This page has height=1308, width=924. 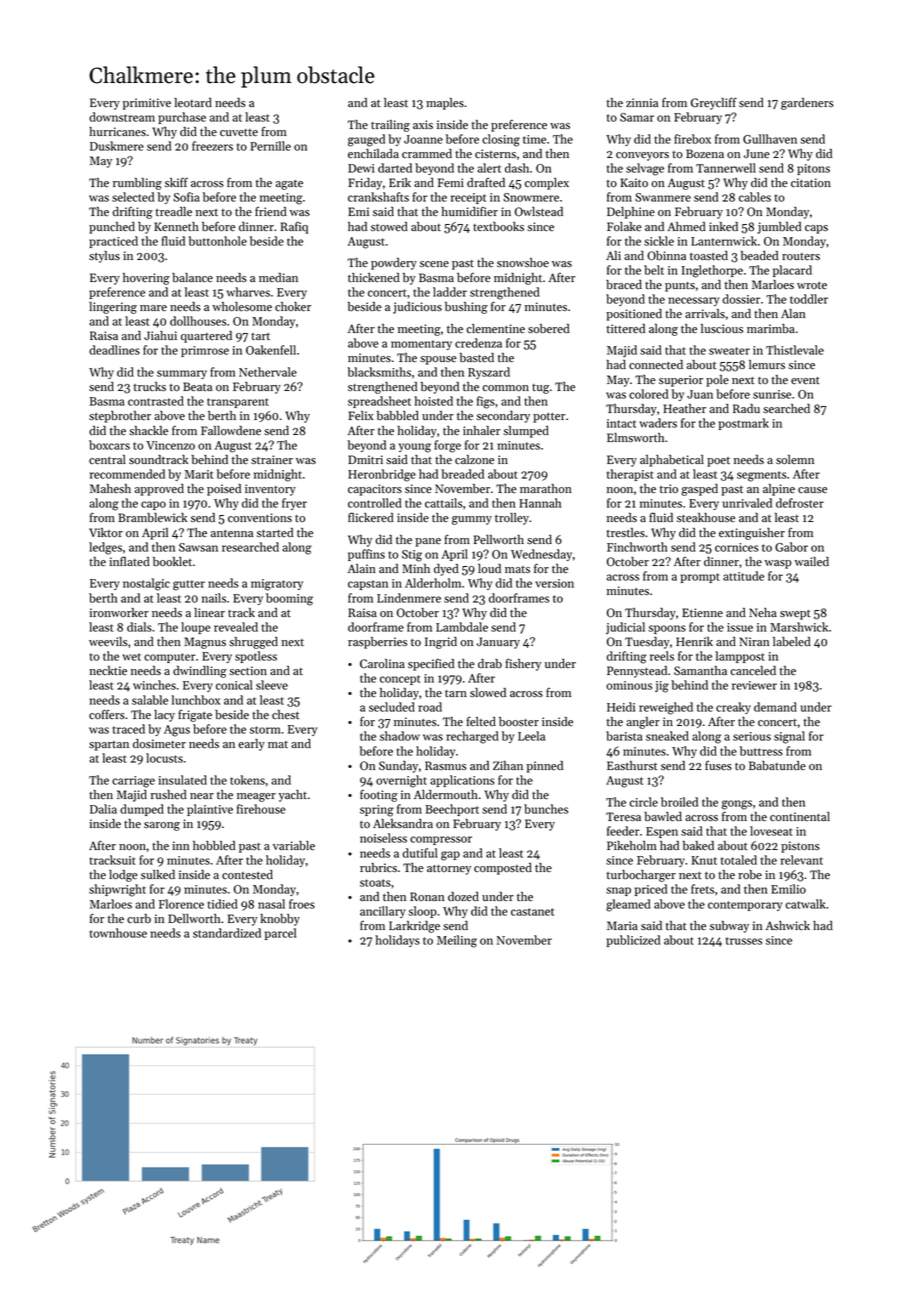 I want to click on townhouse, so click(x=118, y=933).
